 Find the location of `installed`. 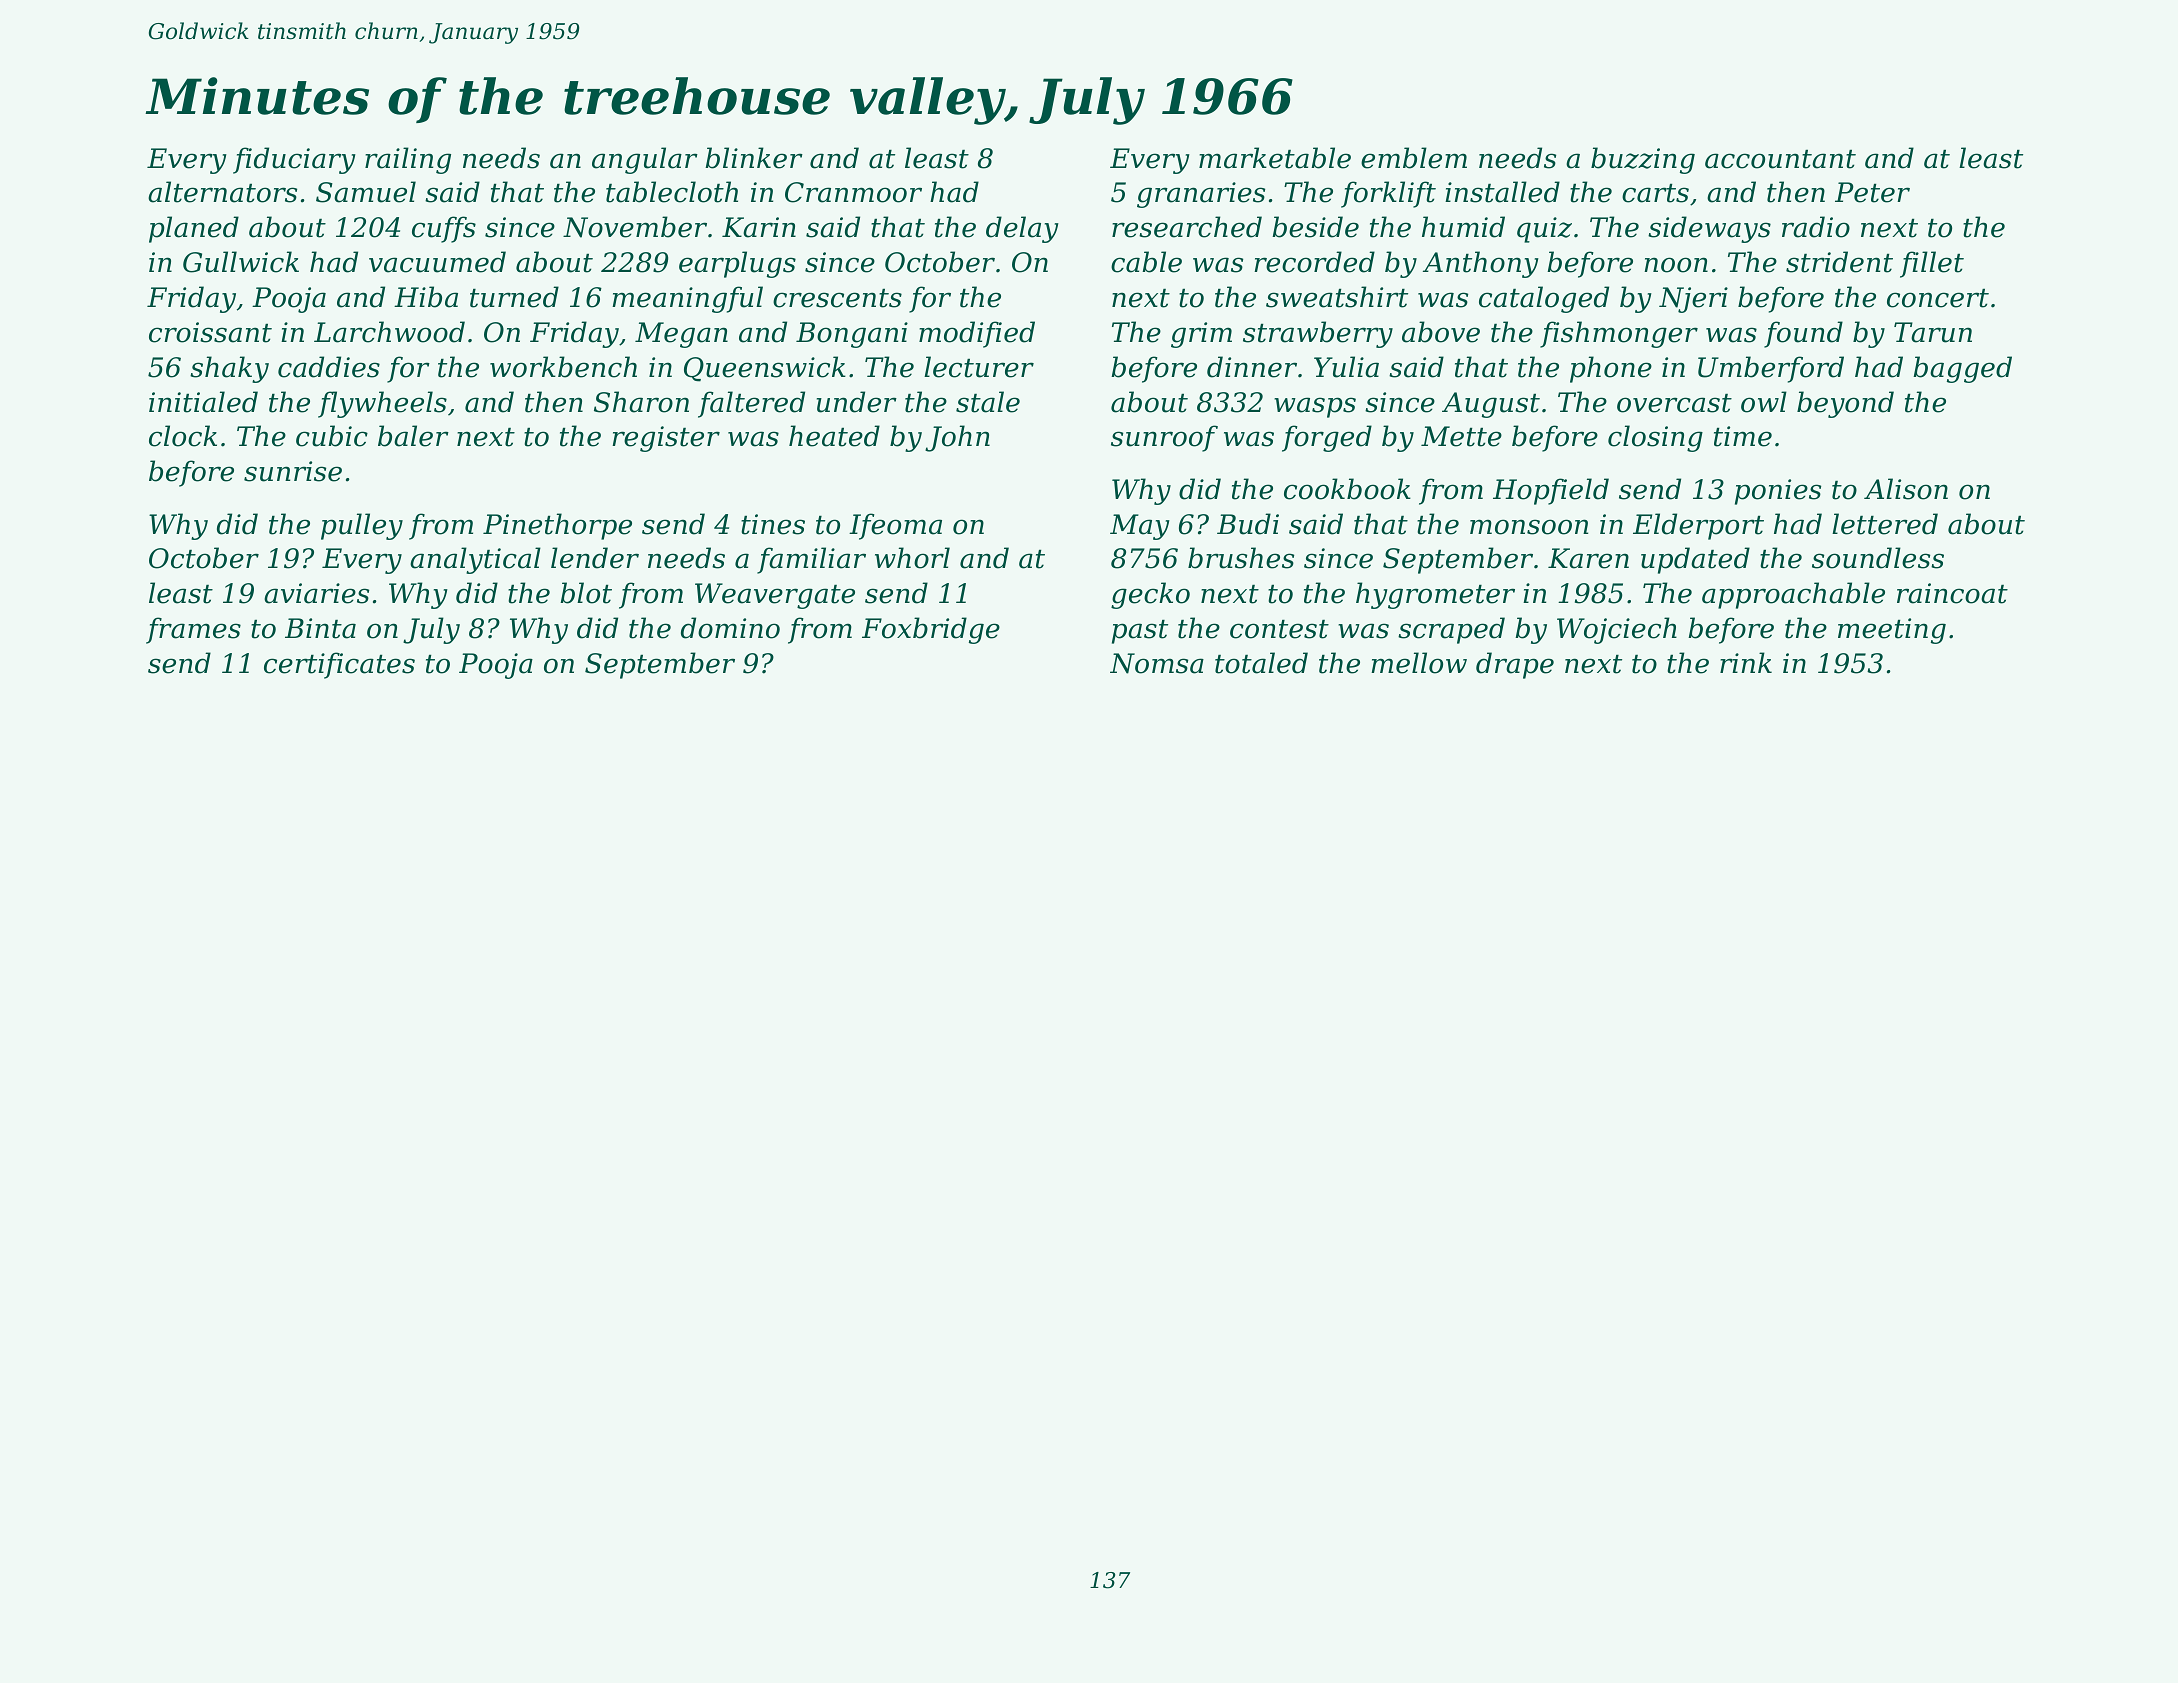

installed is located at coordinates (1502, 192).
